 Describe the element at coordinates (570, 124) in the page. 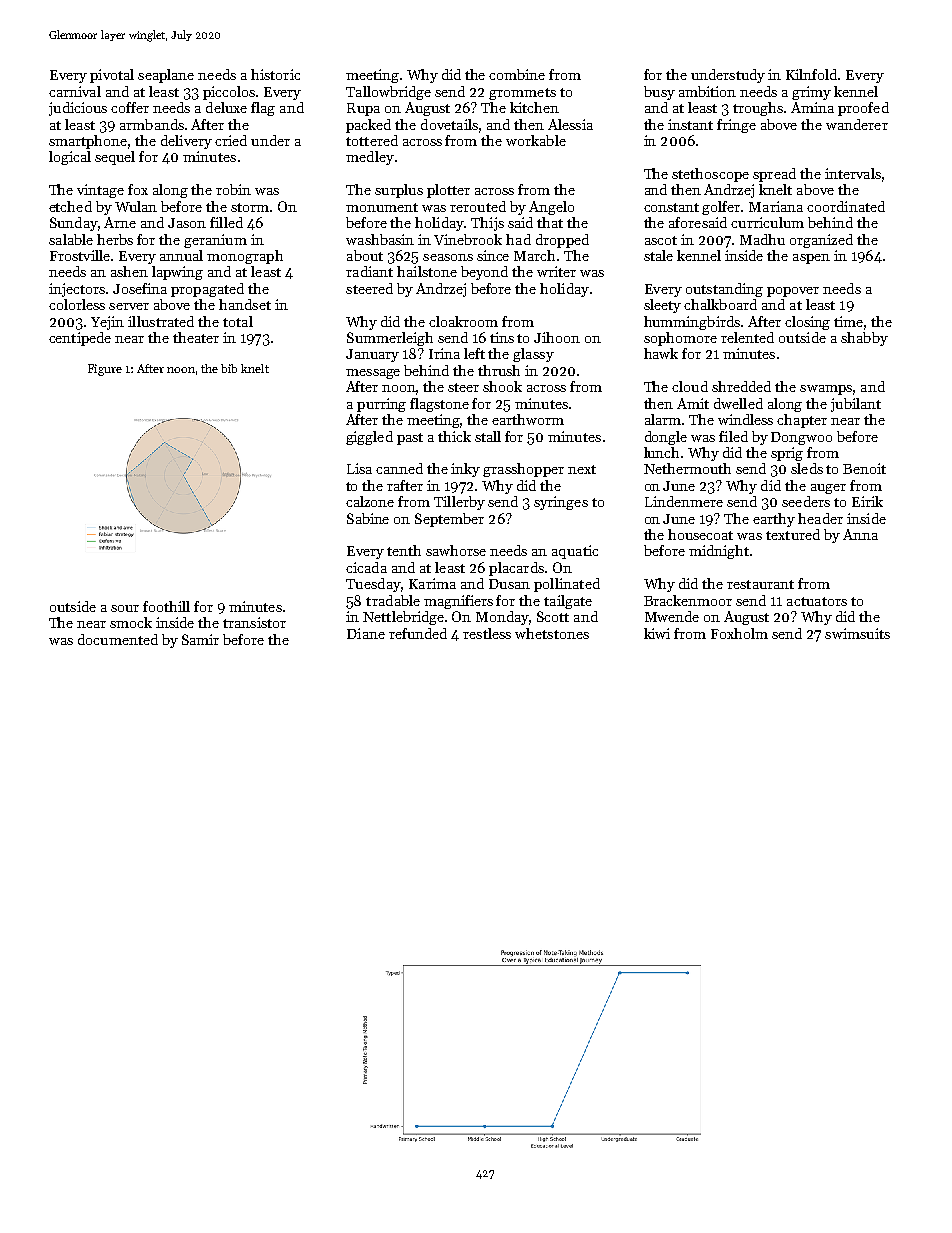

I see `Alessia` at that location.
